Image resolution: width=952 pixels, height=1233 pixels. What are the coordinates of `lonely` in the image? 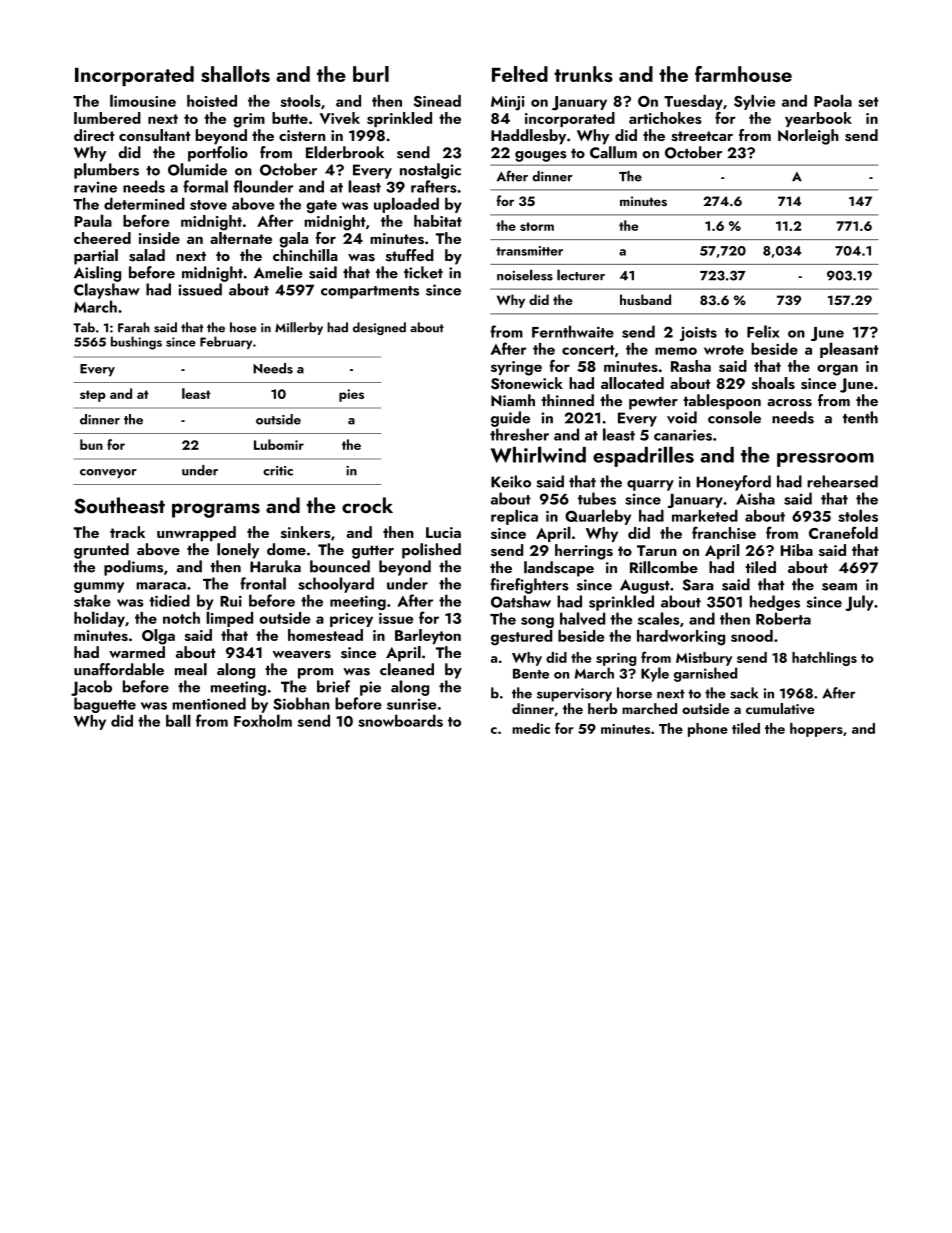 It's located at (238, 551).
